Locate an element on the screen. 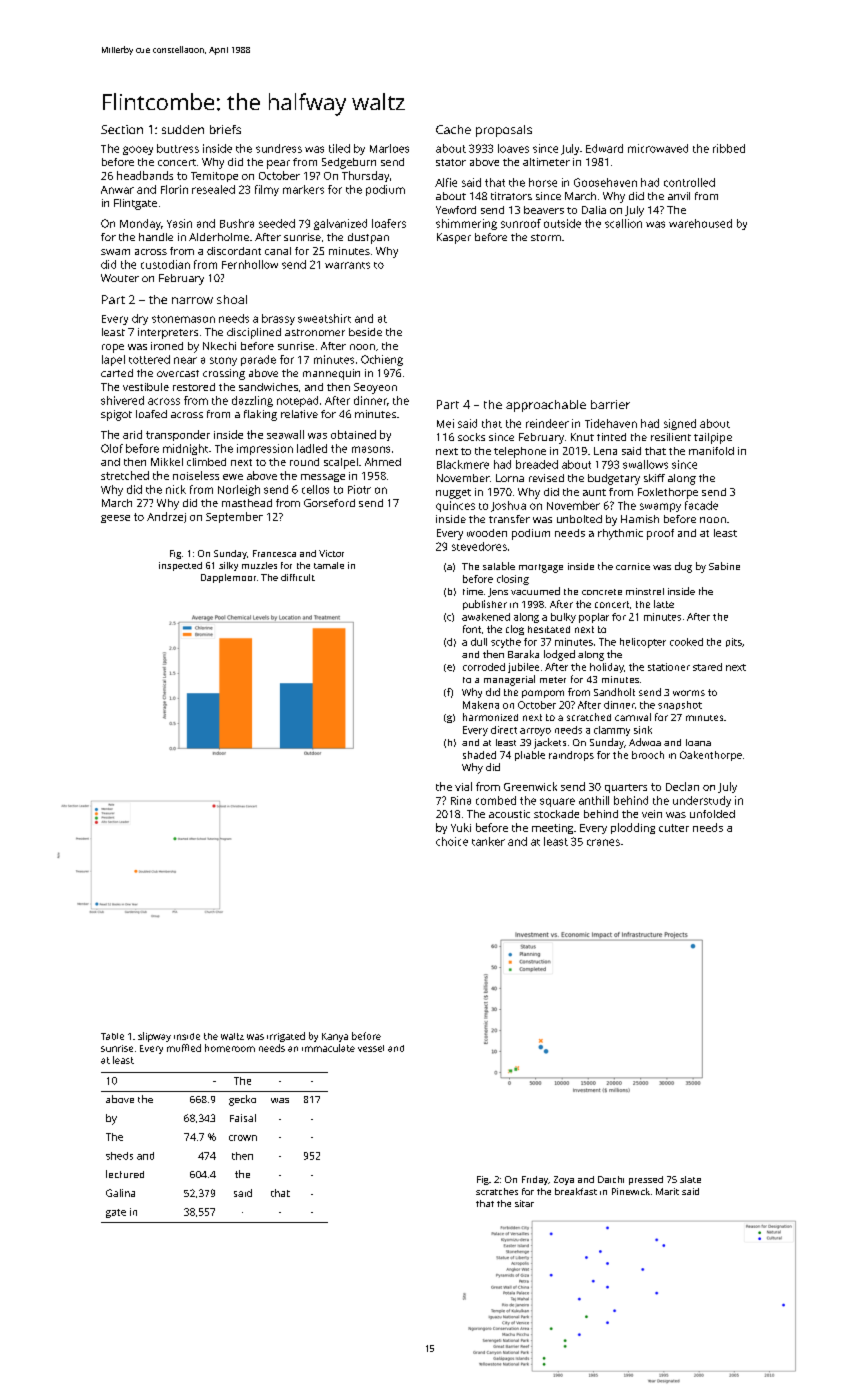  Mei is located at coordinates (445, 423).
